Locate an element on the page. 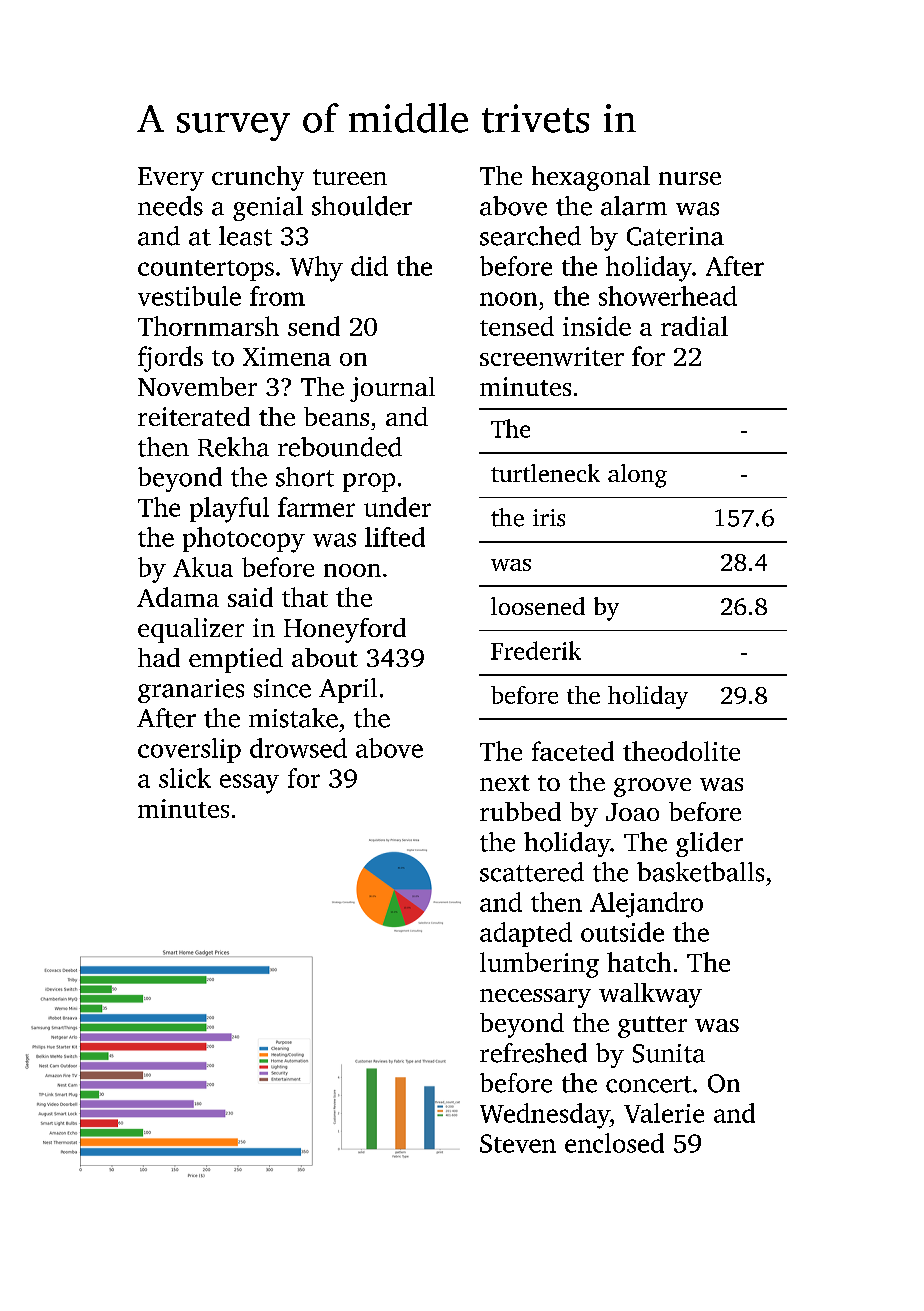 The image size is (924, 1311). next is located at coordinates (505, 783).
